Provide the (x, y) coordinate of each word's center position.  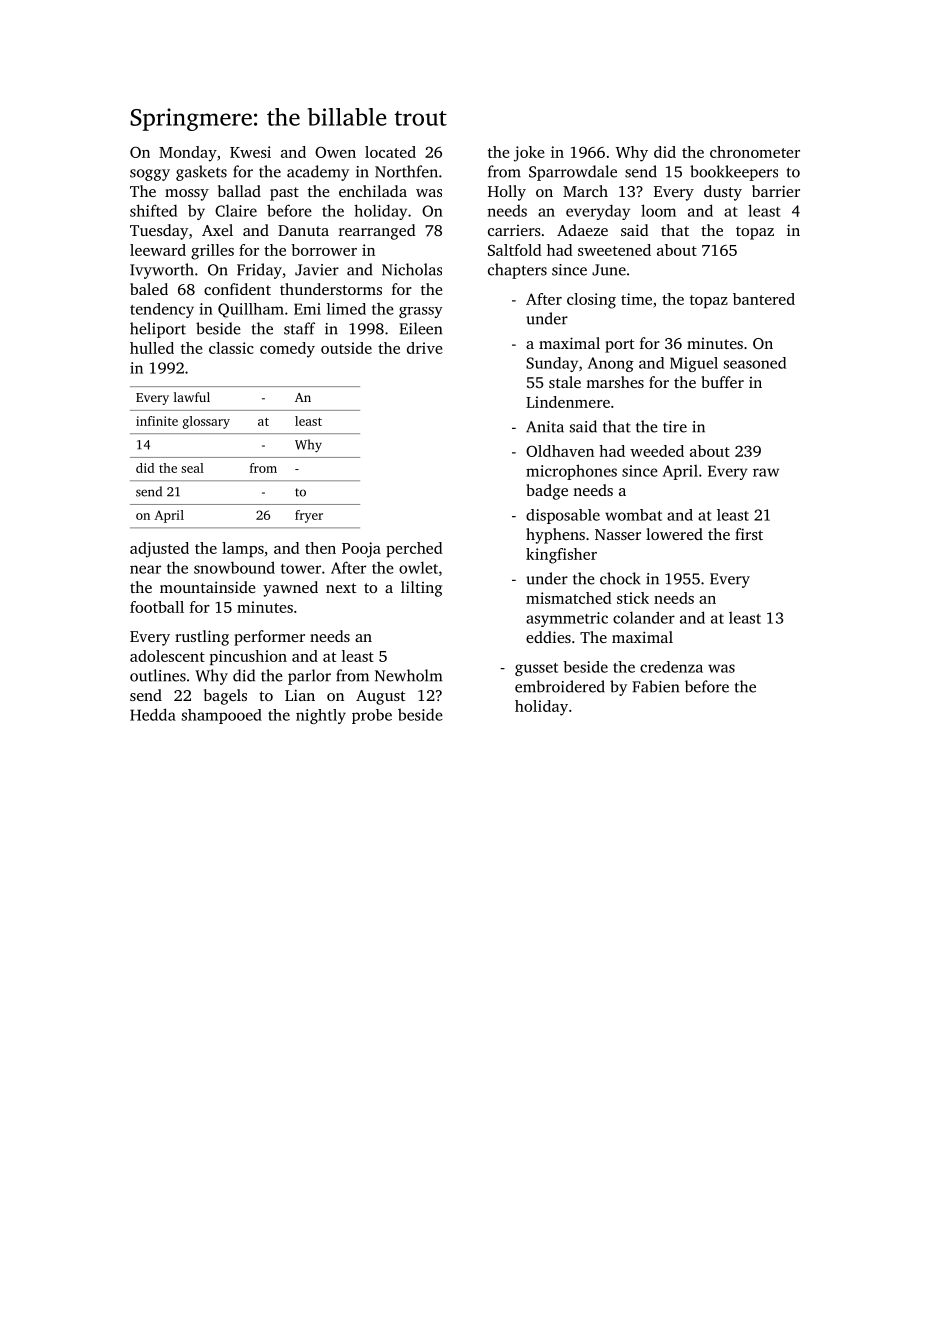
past (284, 194)
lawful (192, 397)
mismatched (569, 598)
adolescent (167, 656)
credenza (671, 667)
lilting (421, 589)
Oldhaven (560, 451)
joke (529, 154)
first (749, 534)
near (145, 569)
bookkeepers (734, 173)
